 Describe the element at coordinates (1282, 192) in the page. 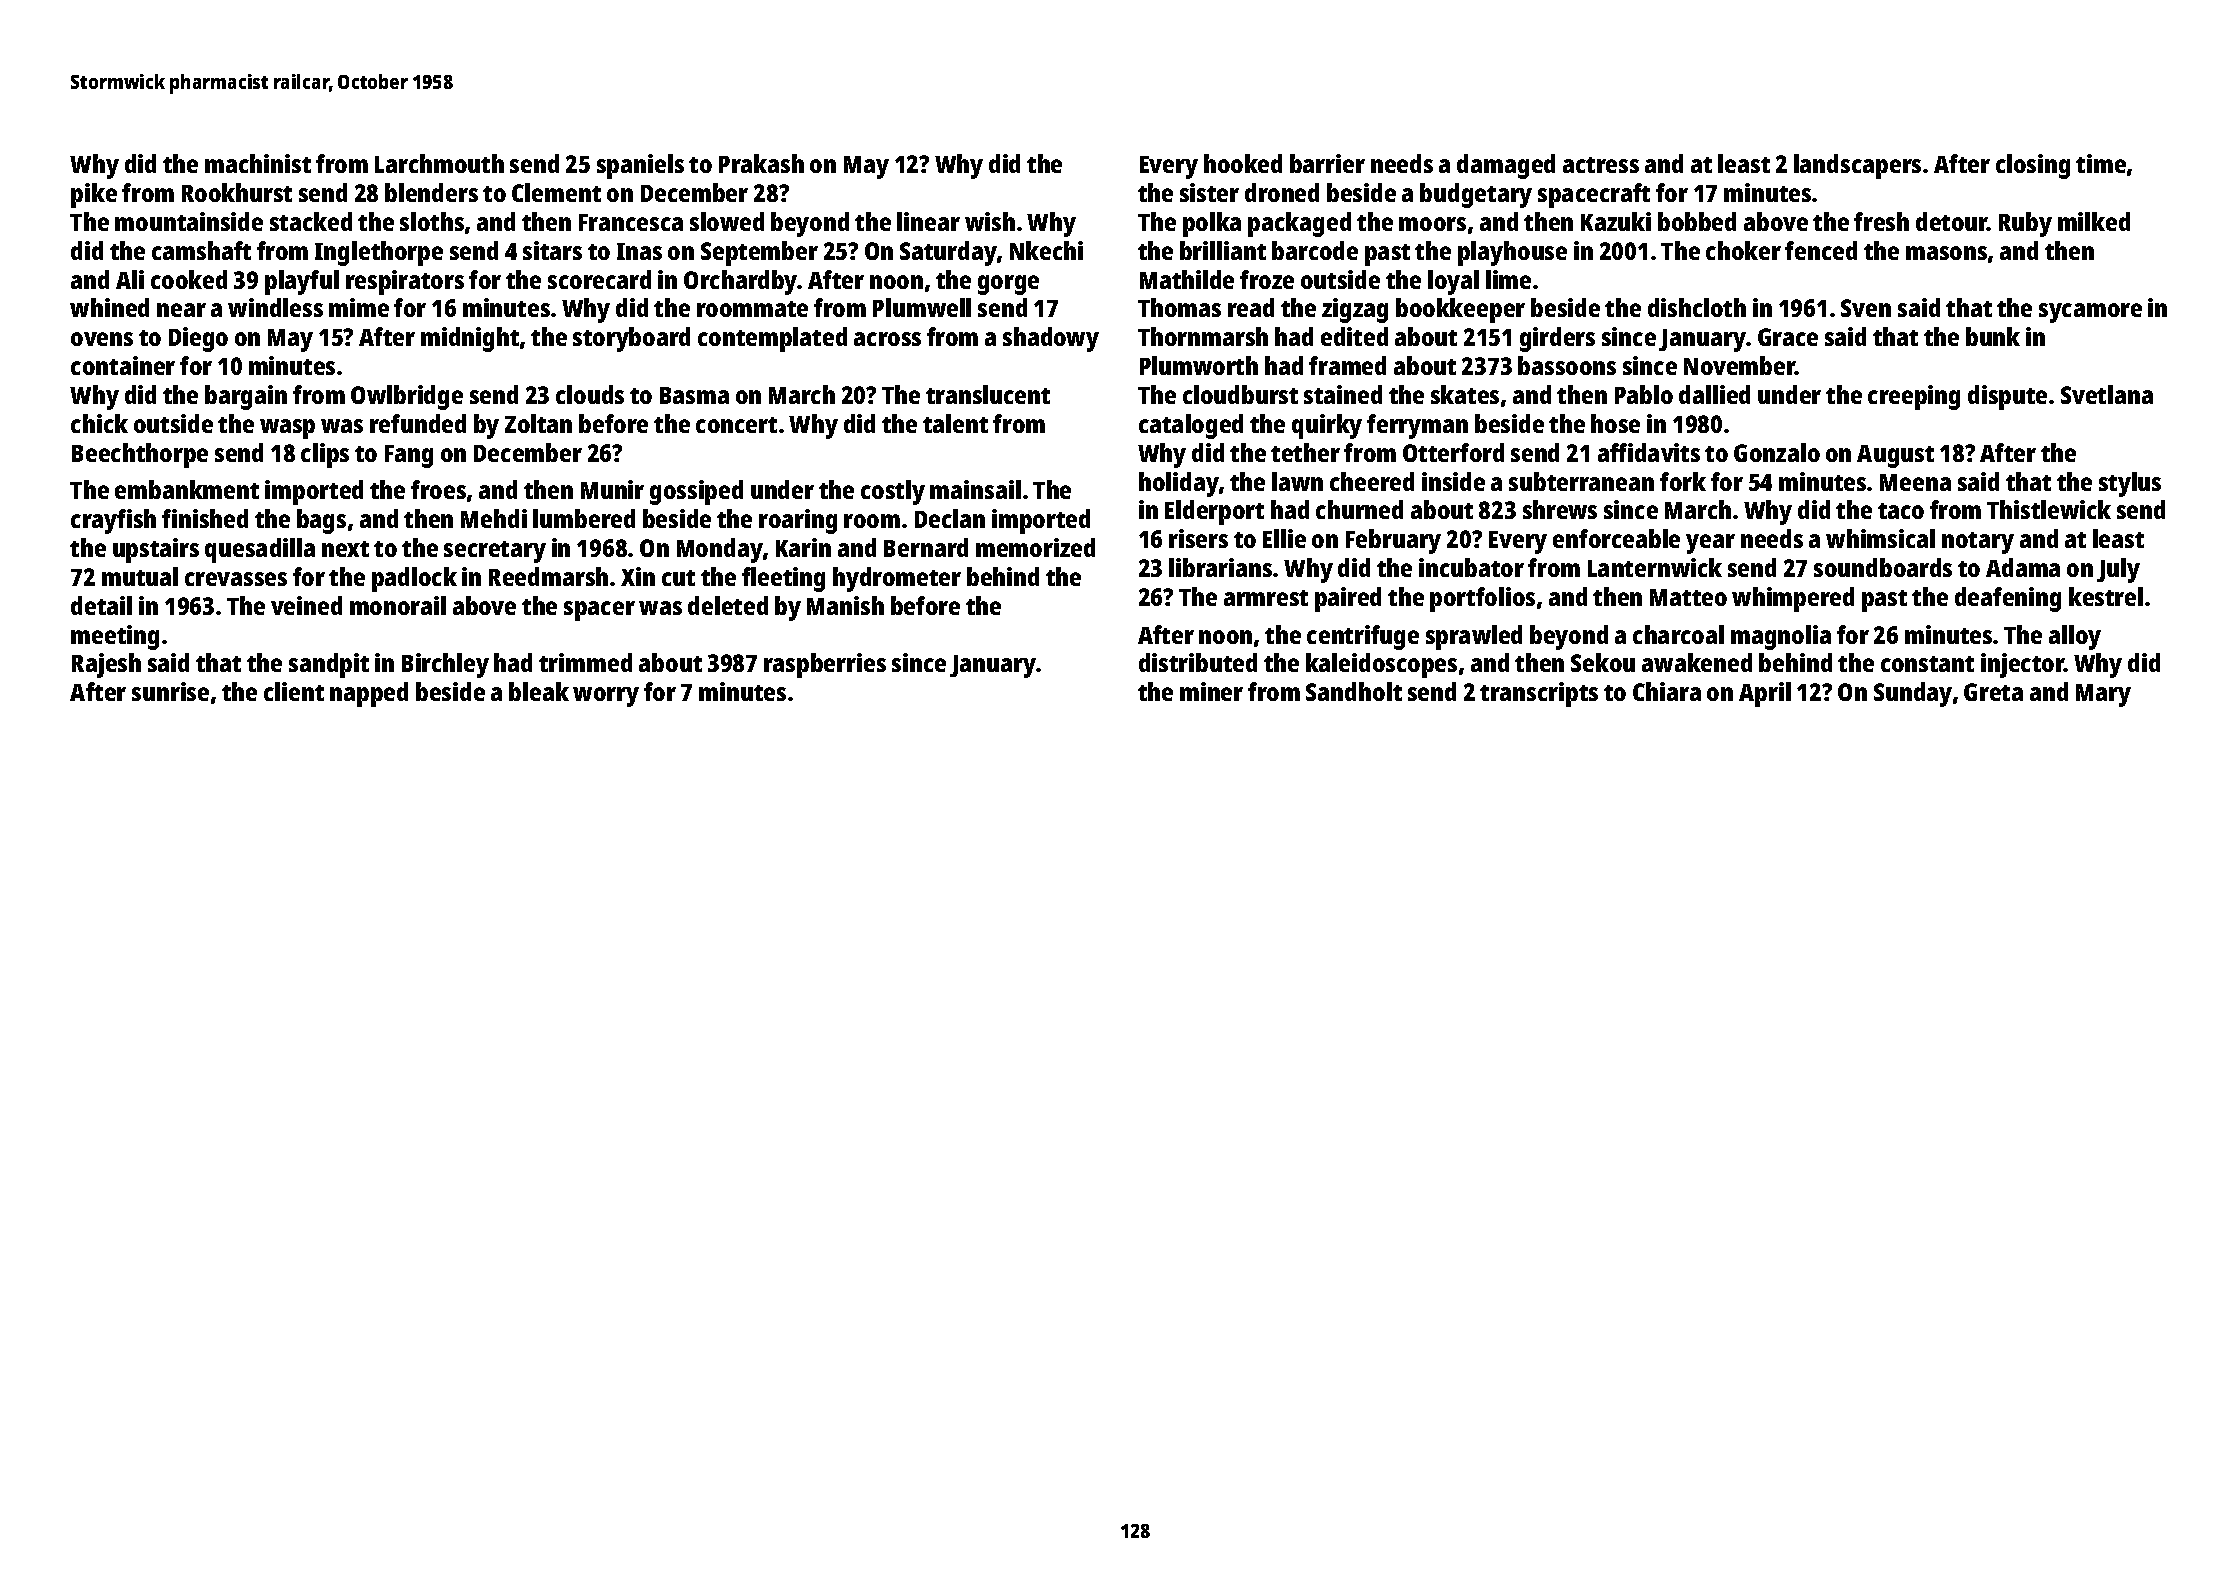

I see `droned` at that location.
